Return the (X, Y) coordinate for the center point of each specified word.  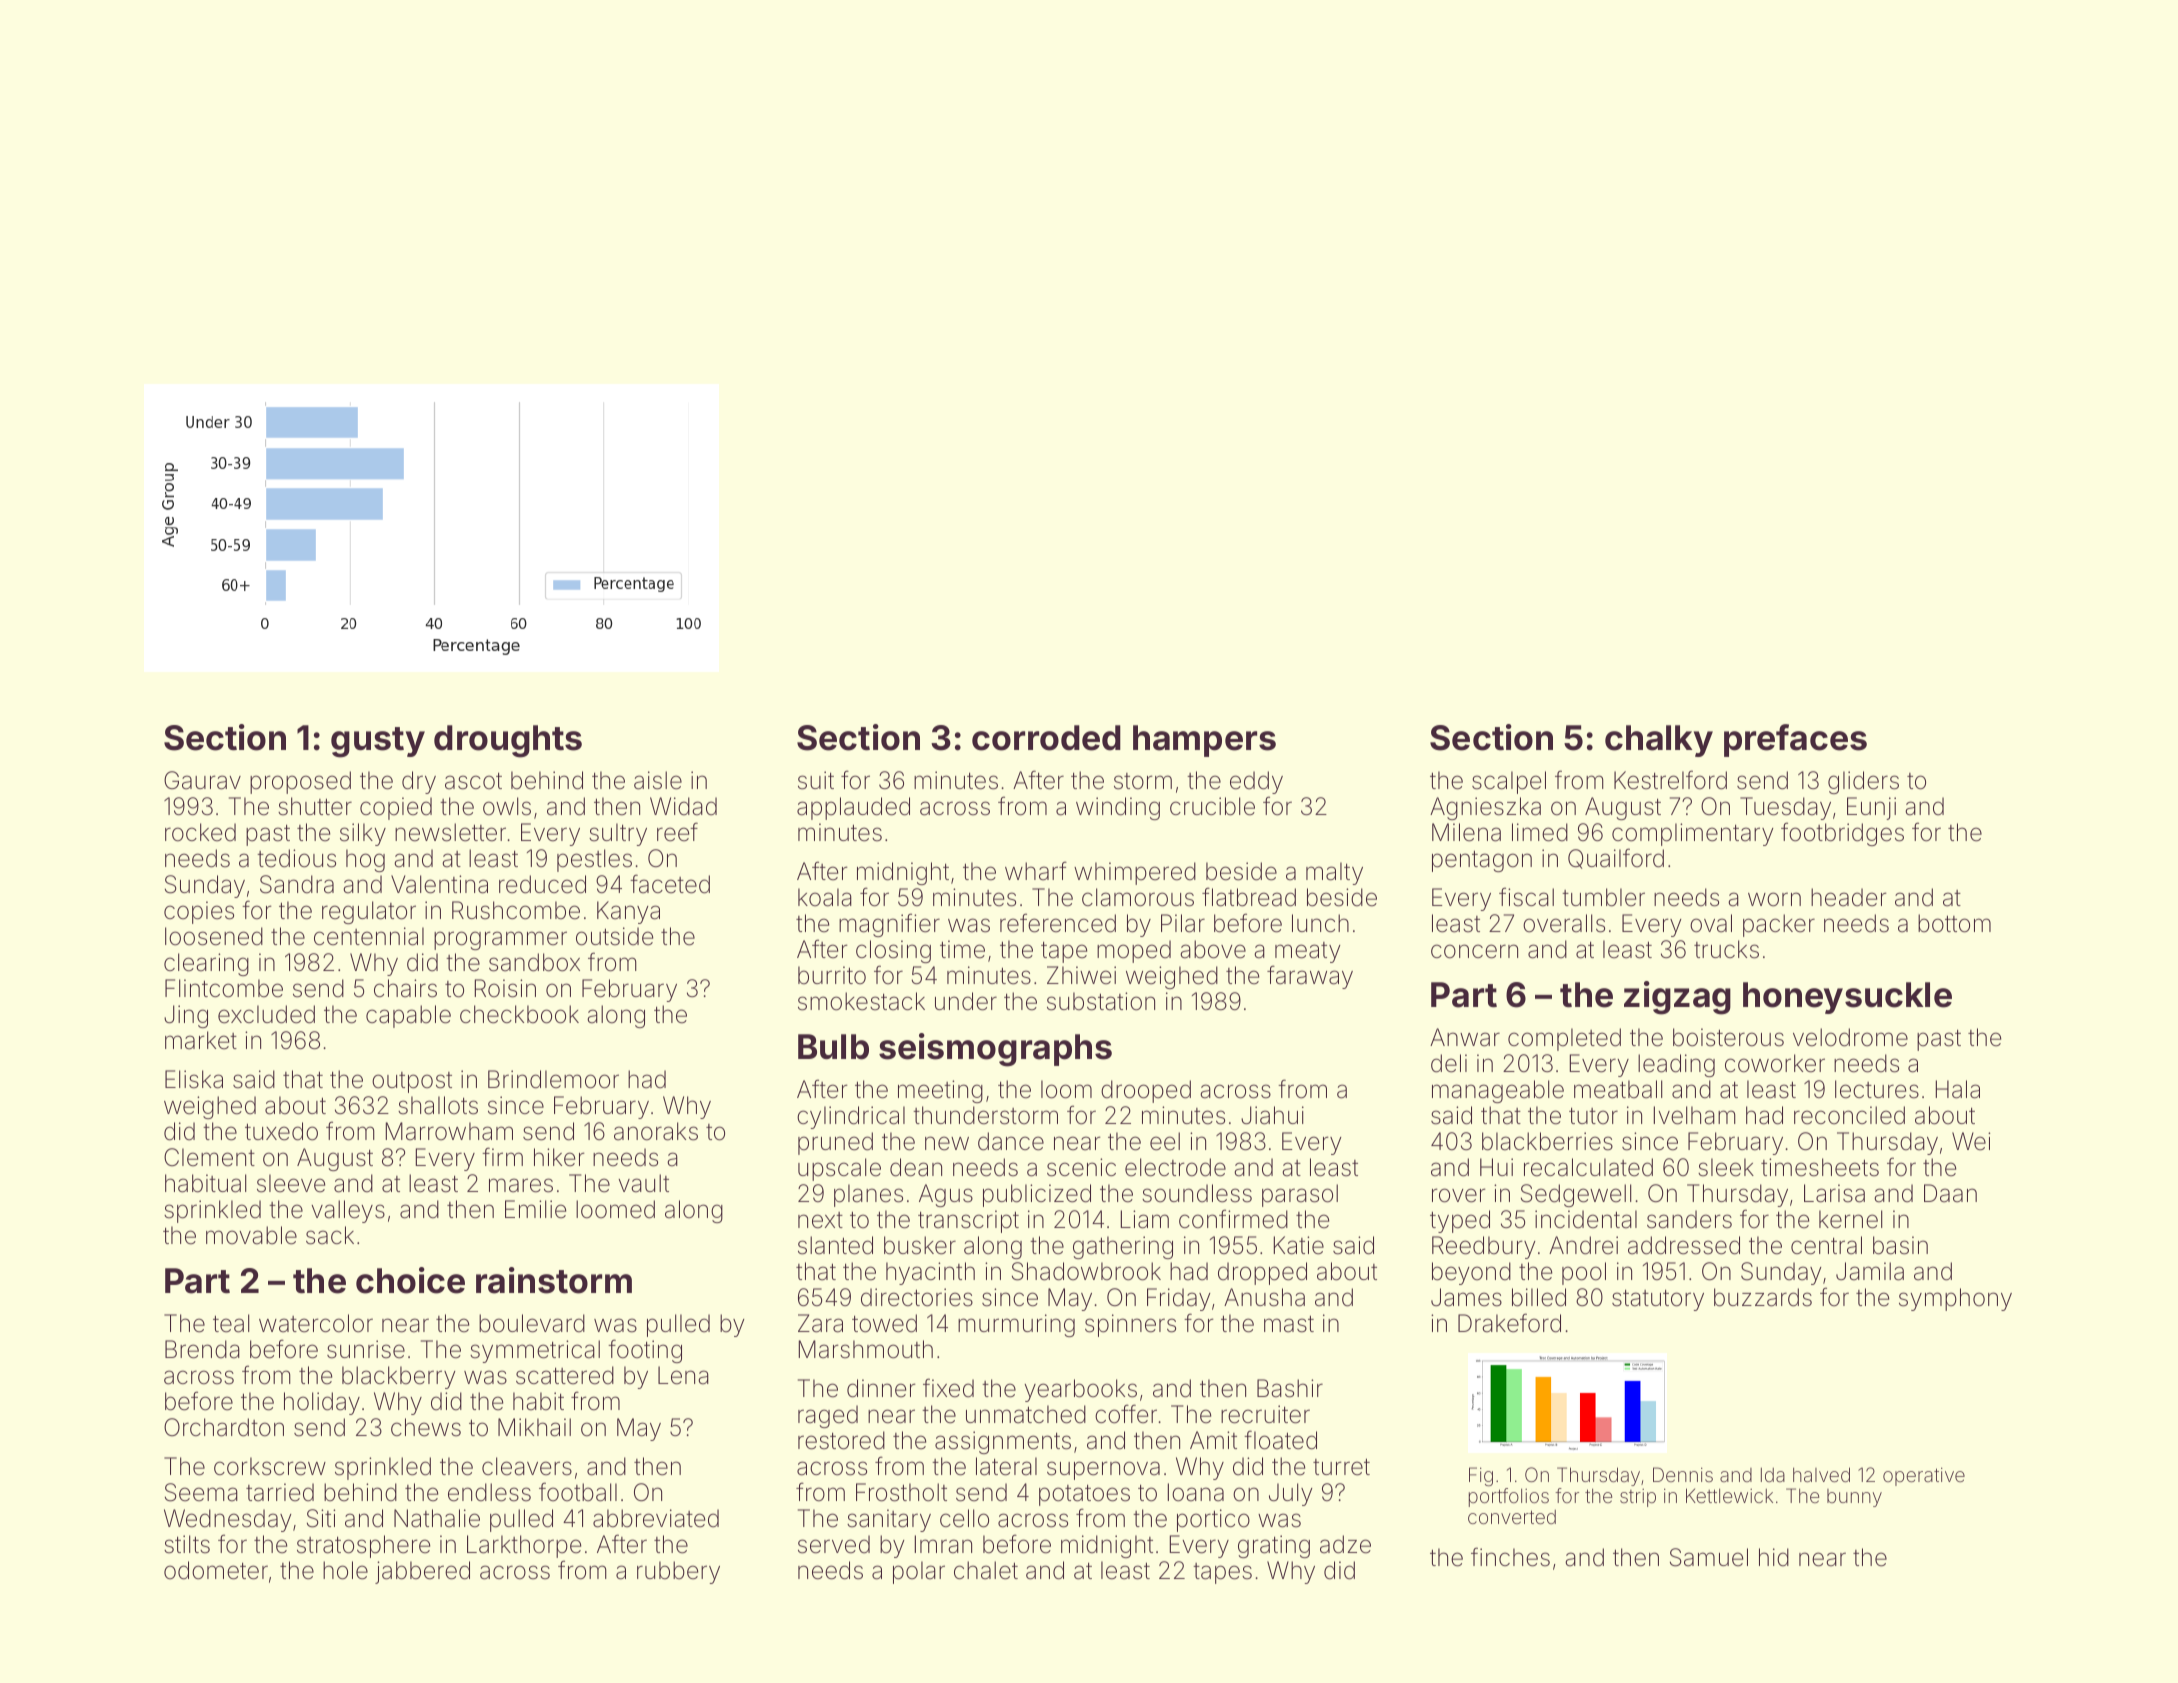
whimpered (1135, 873)
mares (521, 1185)
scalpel (1509, 782)
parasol (1300, 1195)
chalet (986, 1570)
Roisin (505, 988)
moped (1134, 951)
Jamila (1870, 1271)
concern (1474, 951)
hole (345, 1570)
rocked (200, 832)
